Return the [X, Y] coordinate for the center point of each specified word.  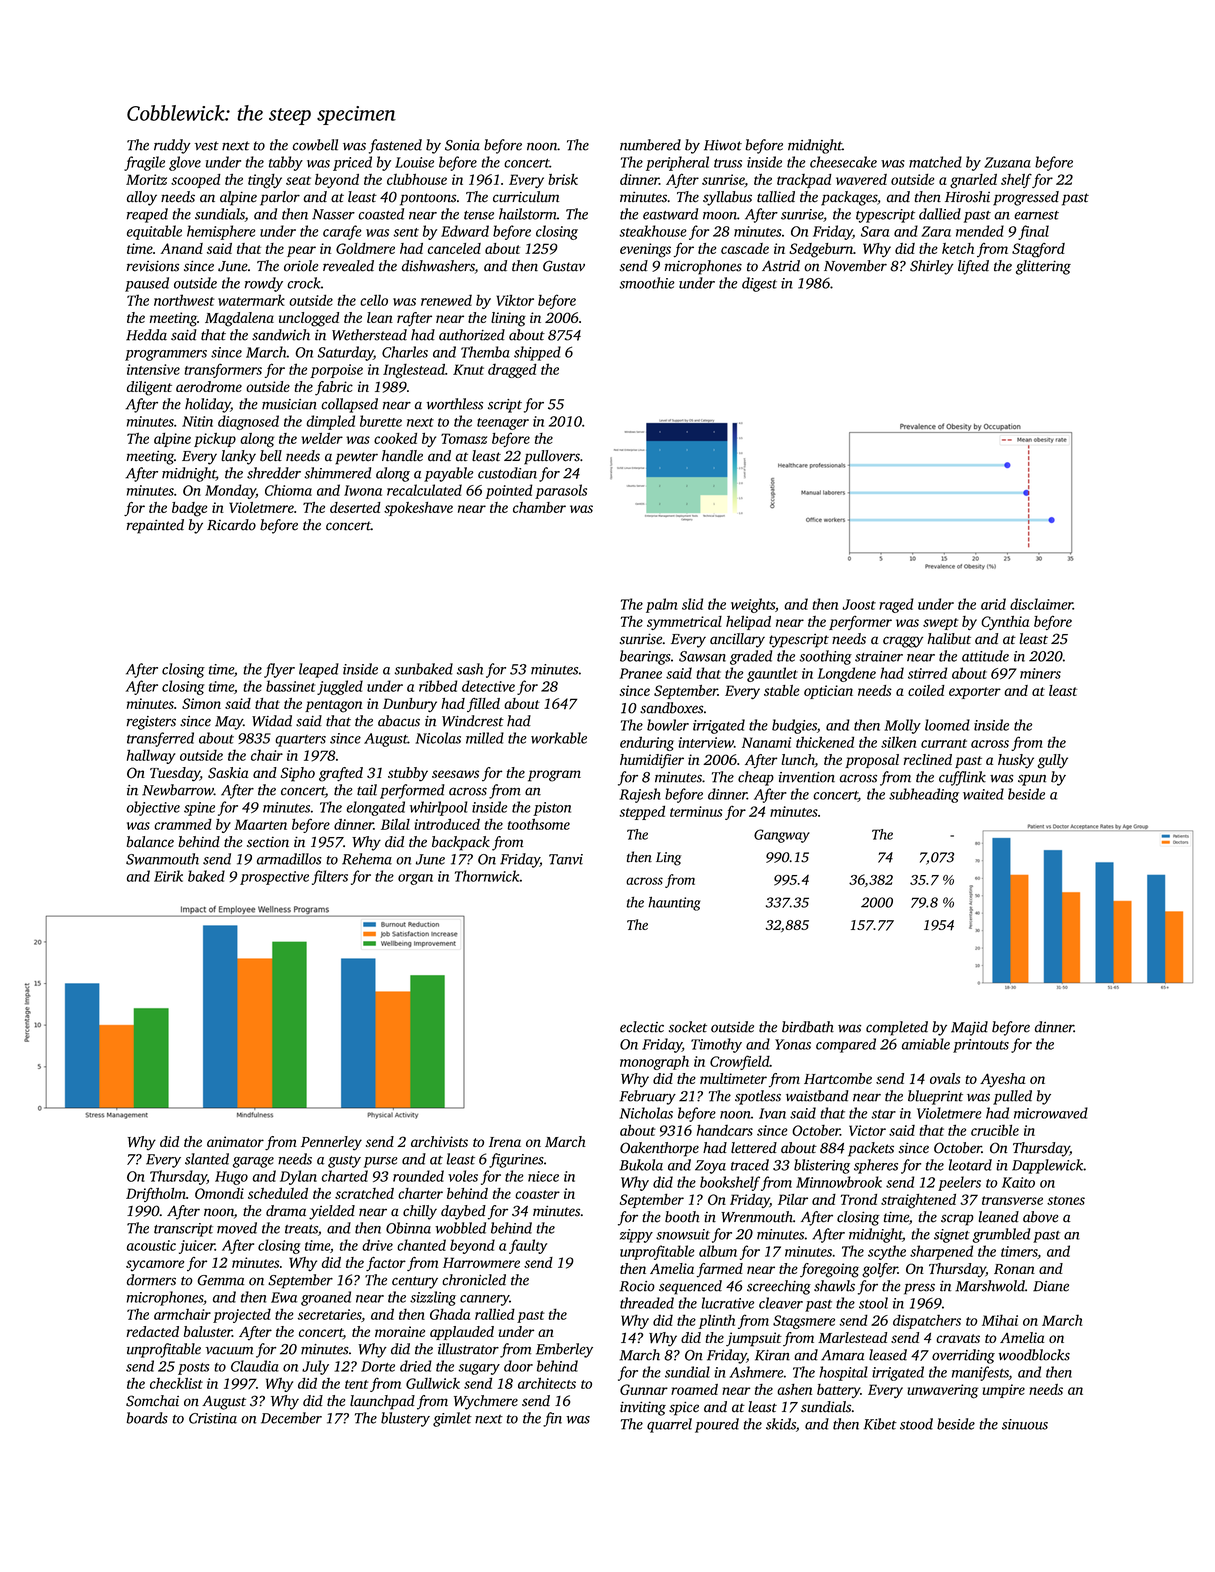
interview [706, 742]
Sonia [462, 145]
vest [207, 146]
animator [235, 1141]
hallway [151, 756]
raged [896, 605]
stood [916, 1424]
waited [983, 794]
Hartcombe [838, 1078]
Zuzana [1007, 162]
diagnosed [248, 422]
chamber [539, 507]
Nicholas [646, 1113]
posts [193, 1369]
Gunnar [644, 1389]
